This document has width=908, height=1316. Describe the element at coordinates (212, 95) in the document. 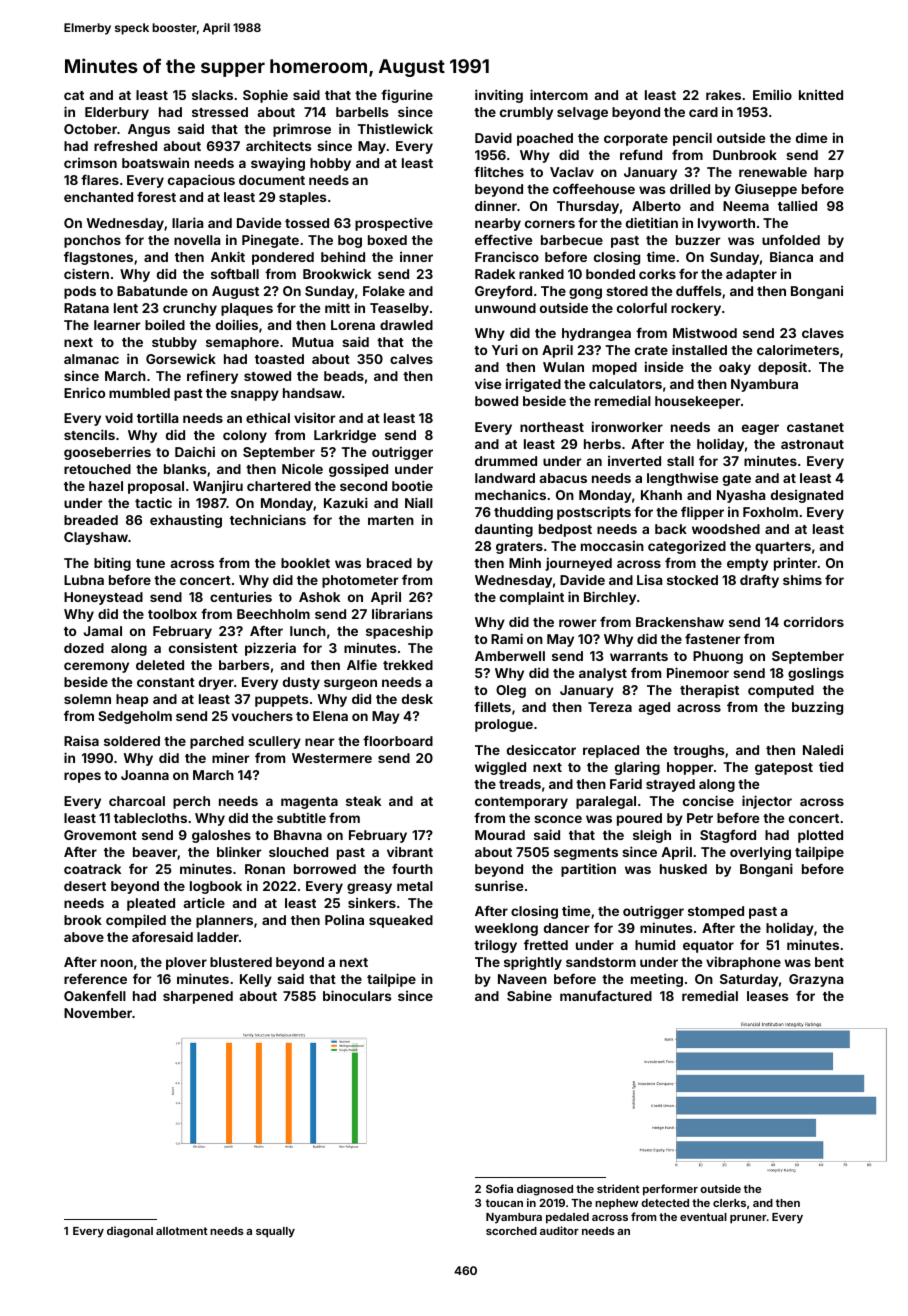

I see `slacks` at that location.
